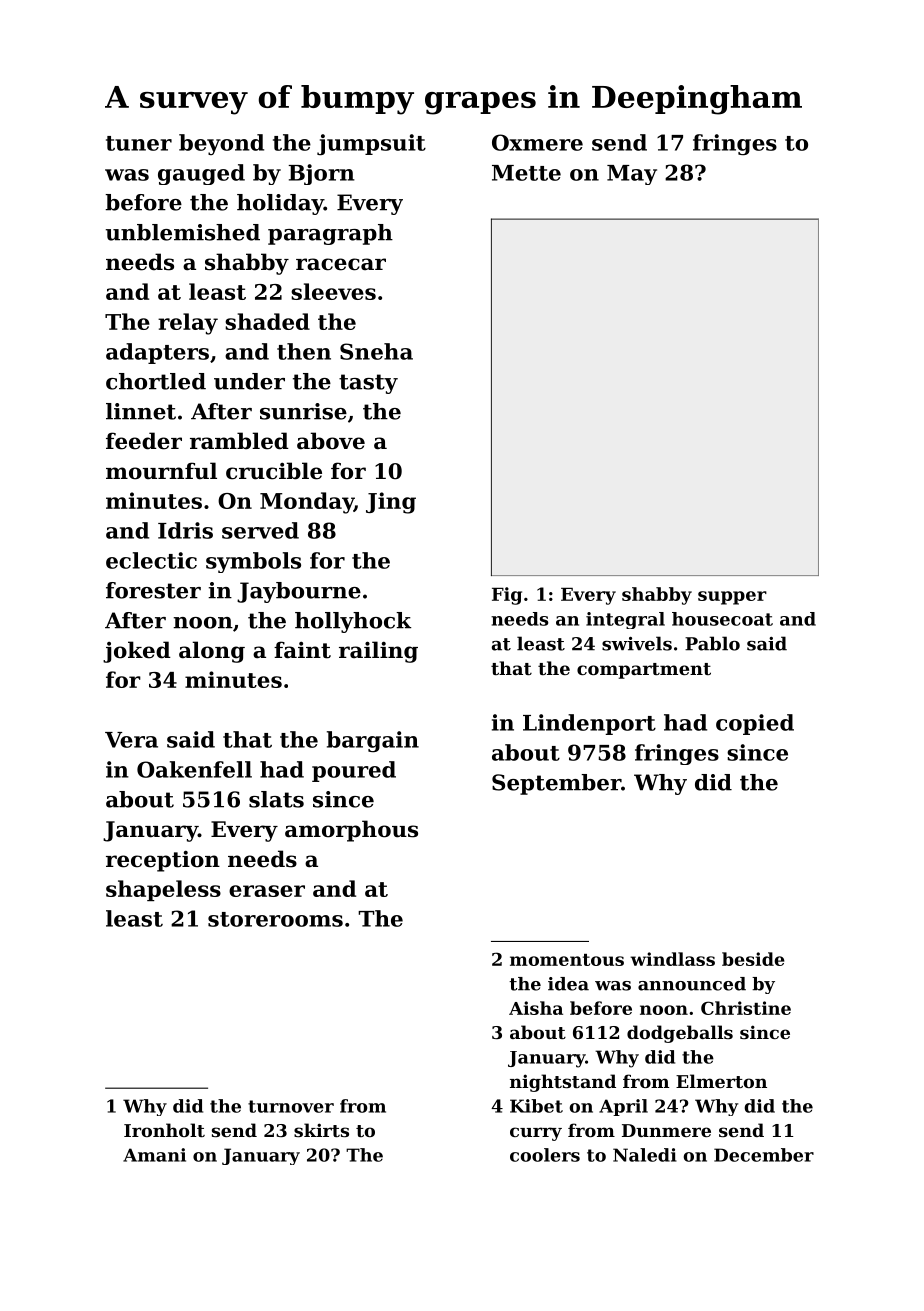 This screenshot has height=1311, width=924. Describe the element at coordinates (371, 145) in the screenshot. I see `jumpsuit` at that location.
